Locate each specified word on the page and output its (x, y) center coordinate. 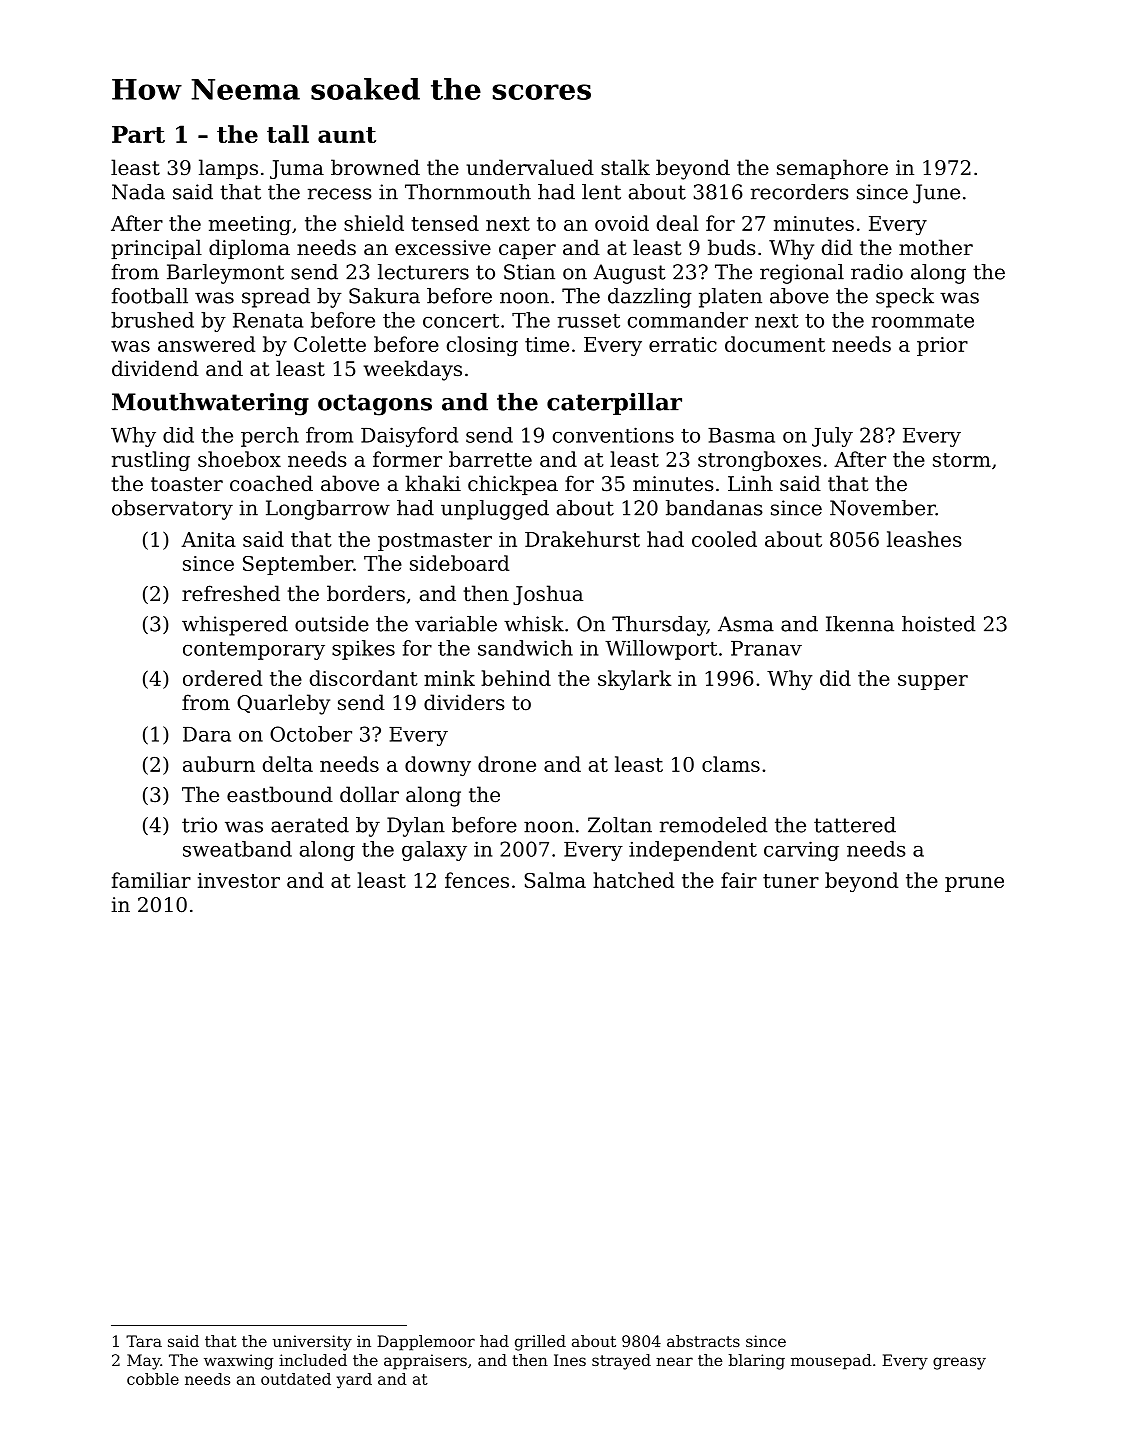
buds (732, 247)
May (143, 1362)
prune (974, 884)
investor (239, 880)
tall (288, 134)
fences (477, 880)
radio (877, 272)
